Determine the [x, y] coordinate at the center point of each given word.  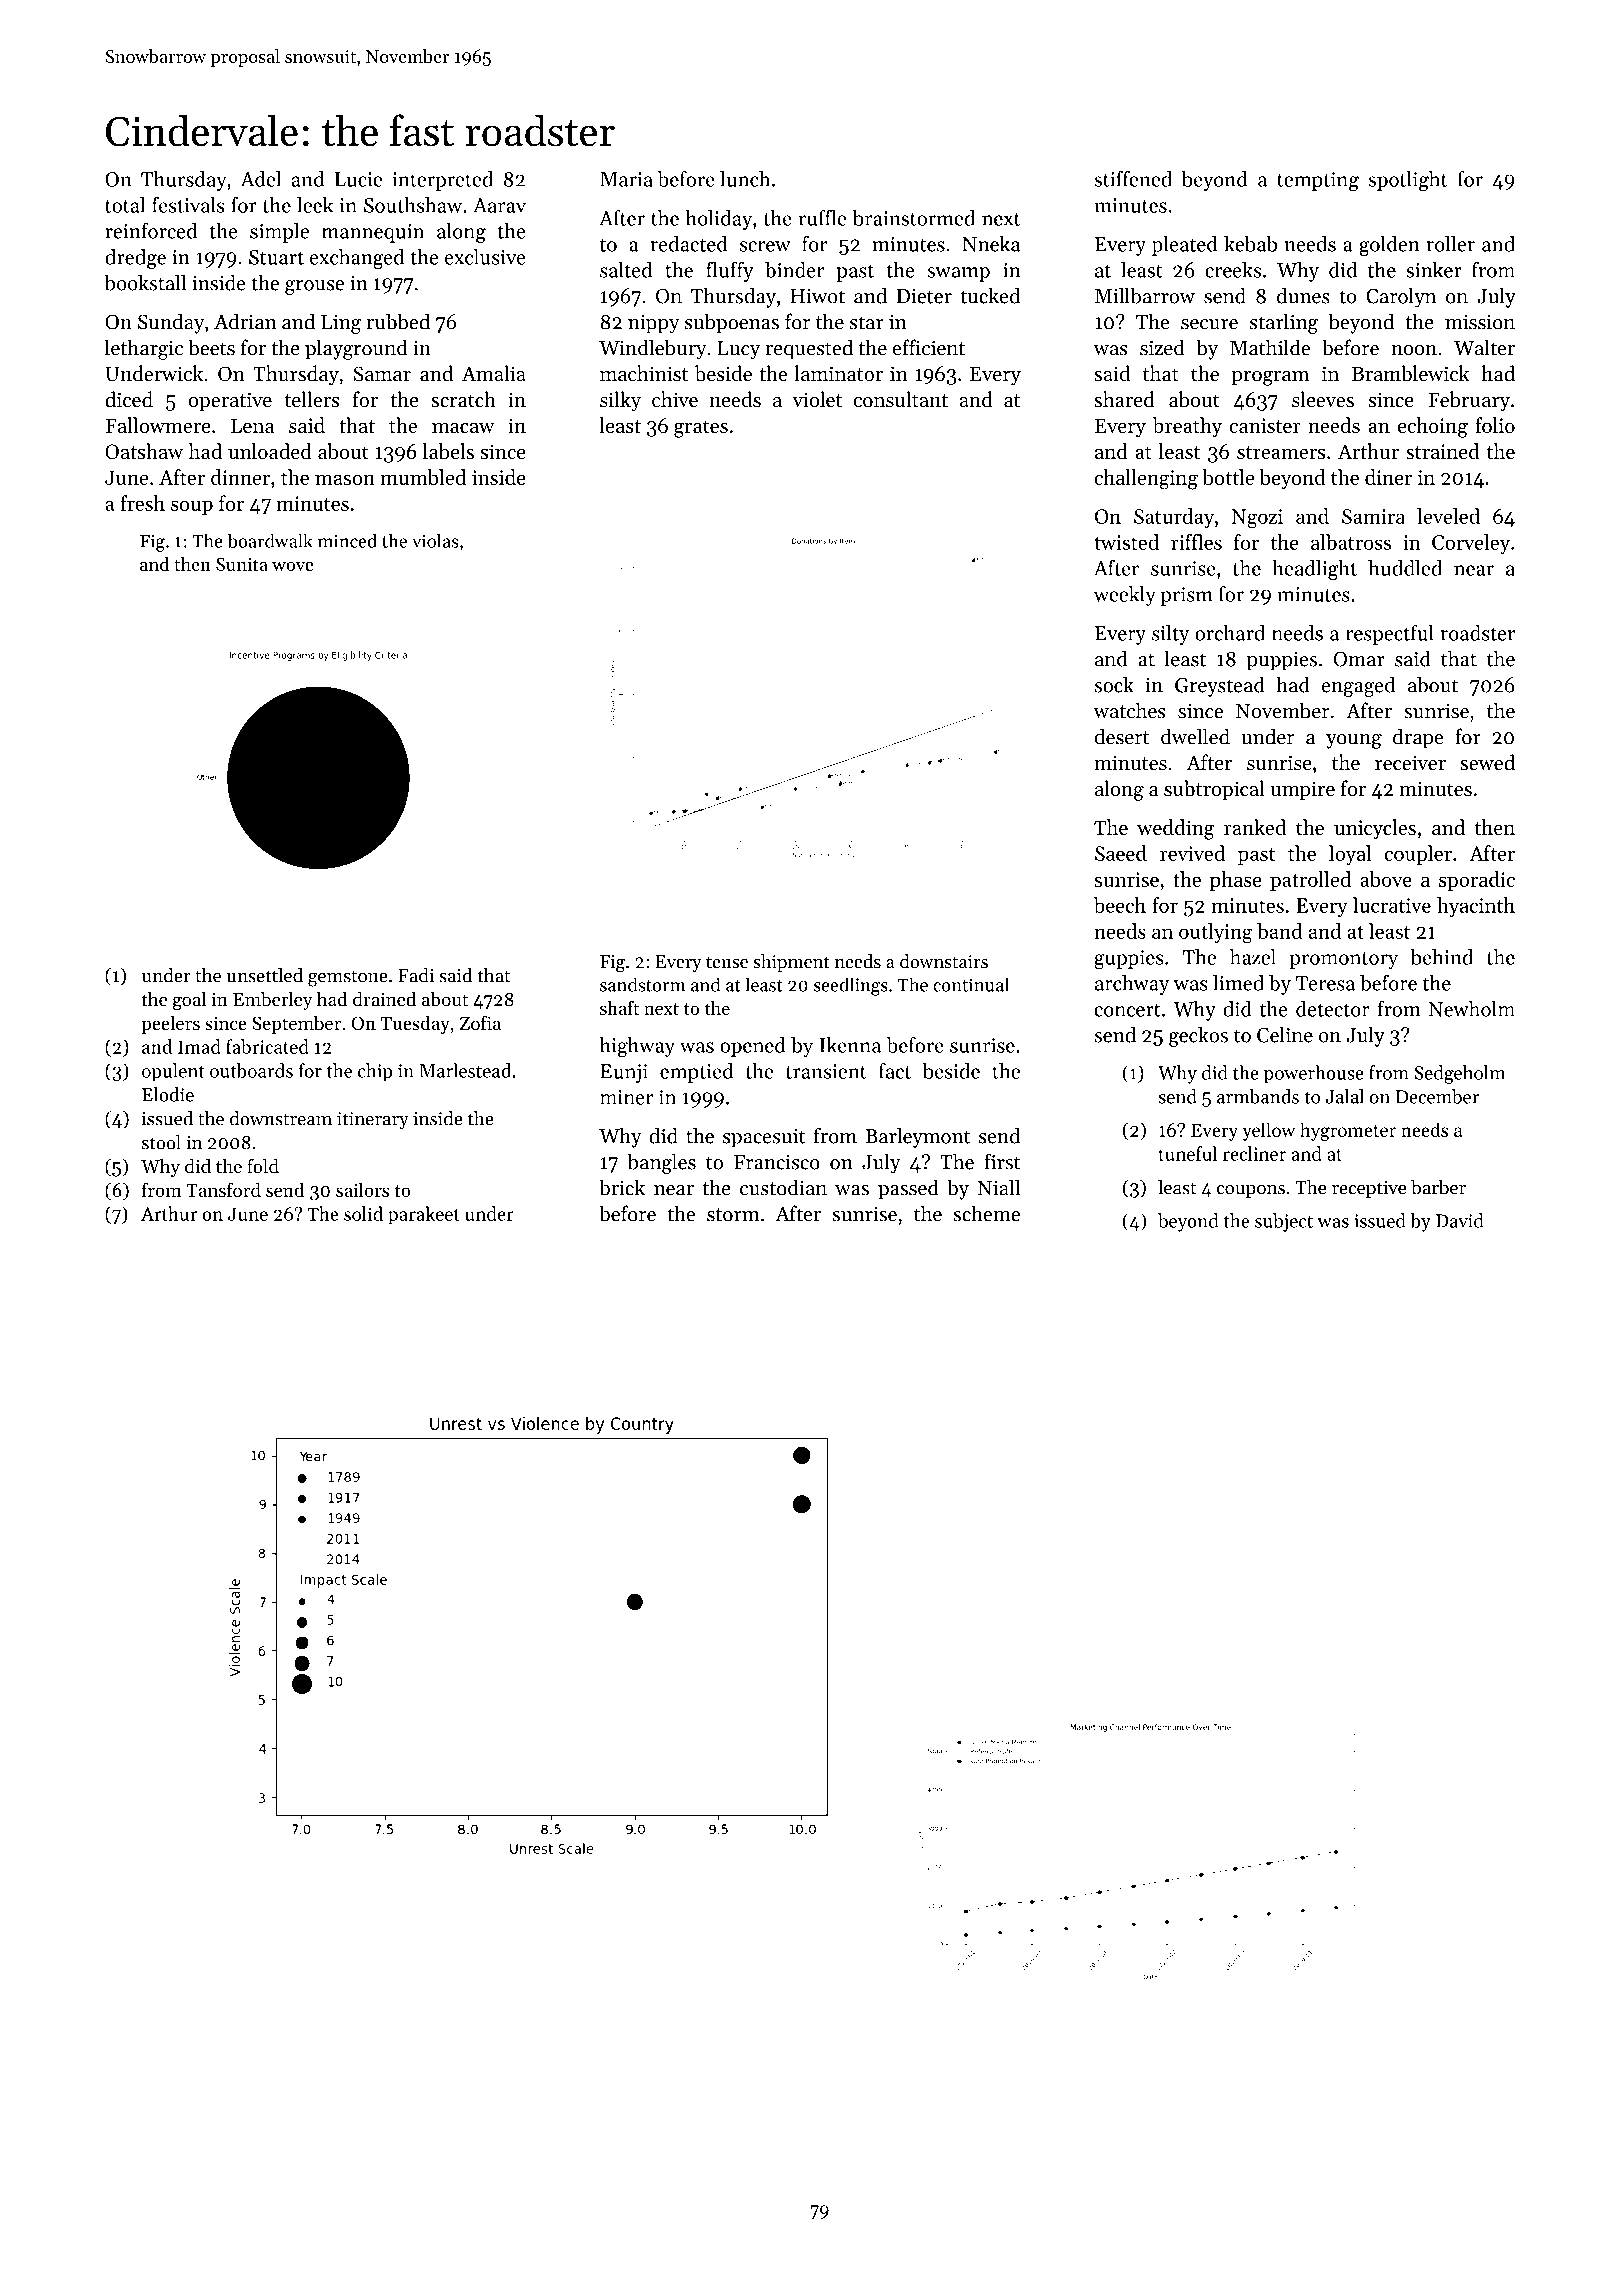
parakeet [424, 1215]
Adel [261, 179]
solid [363, 1213]
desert [1122, 736]
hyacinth [1476, 907]
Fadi [416, 975]
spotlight [1408, 181]
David [1460, 1220]
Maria [626, 179]
